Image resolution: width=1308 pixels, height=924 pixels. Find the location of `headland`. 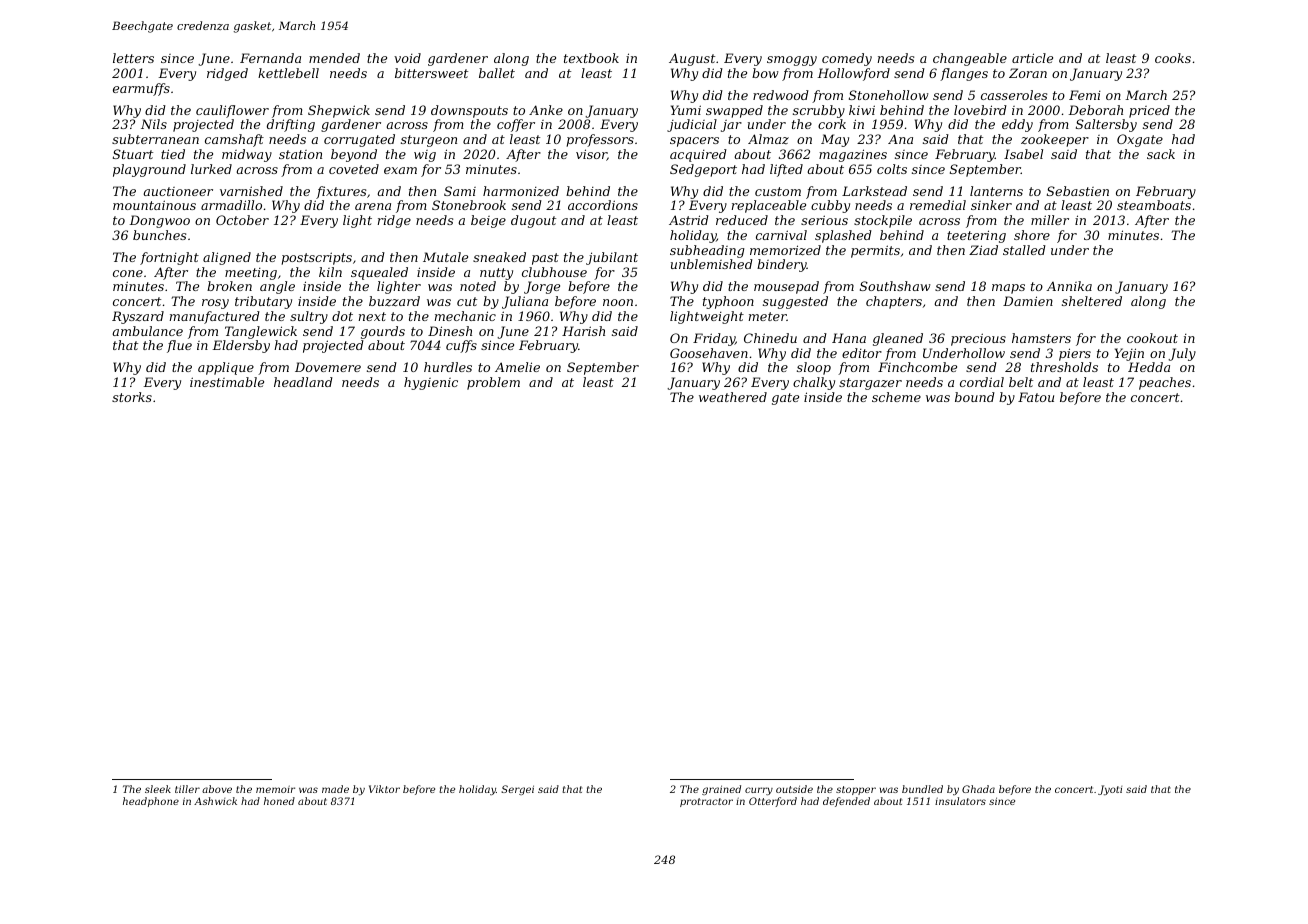

headland is located at coordinates (303, 382).
